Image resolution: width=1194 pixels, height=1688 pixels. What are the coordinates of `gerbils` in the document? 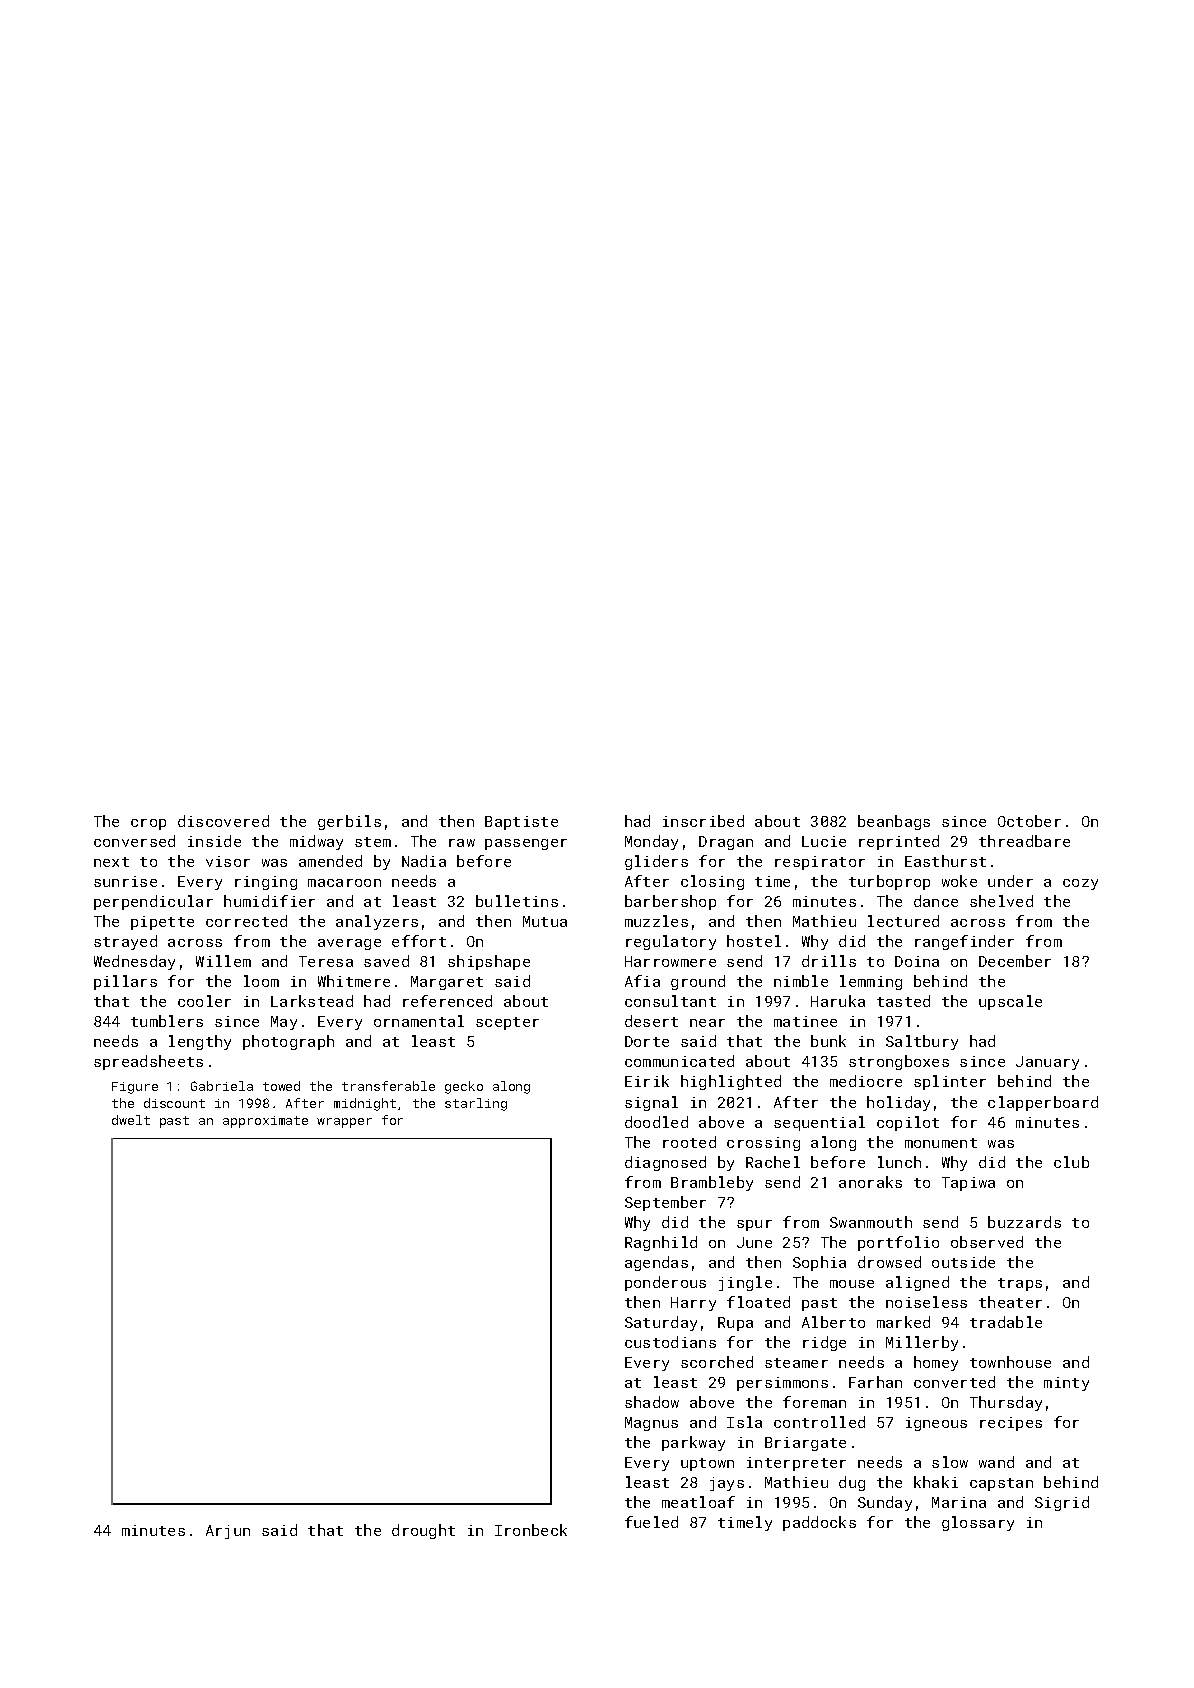 It's located at (349, 822).
